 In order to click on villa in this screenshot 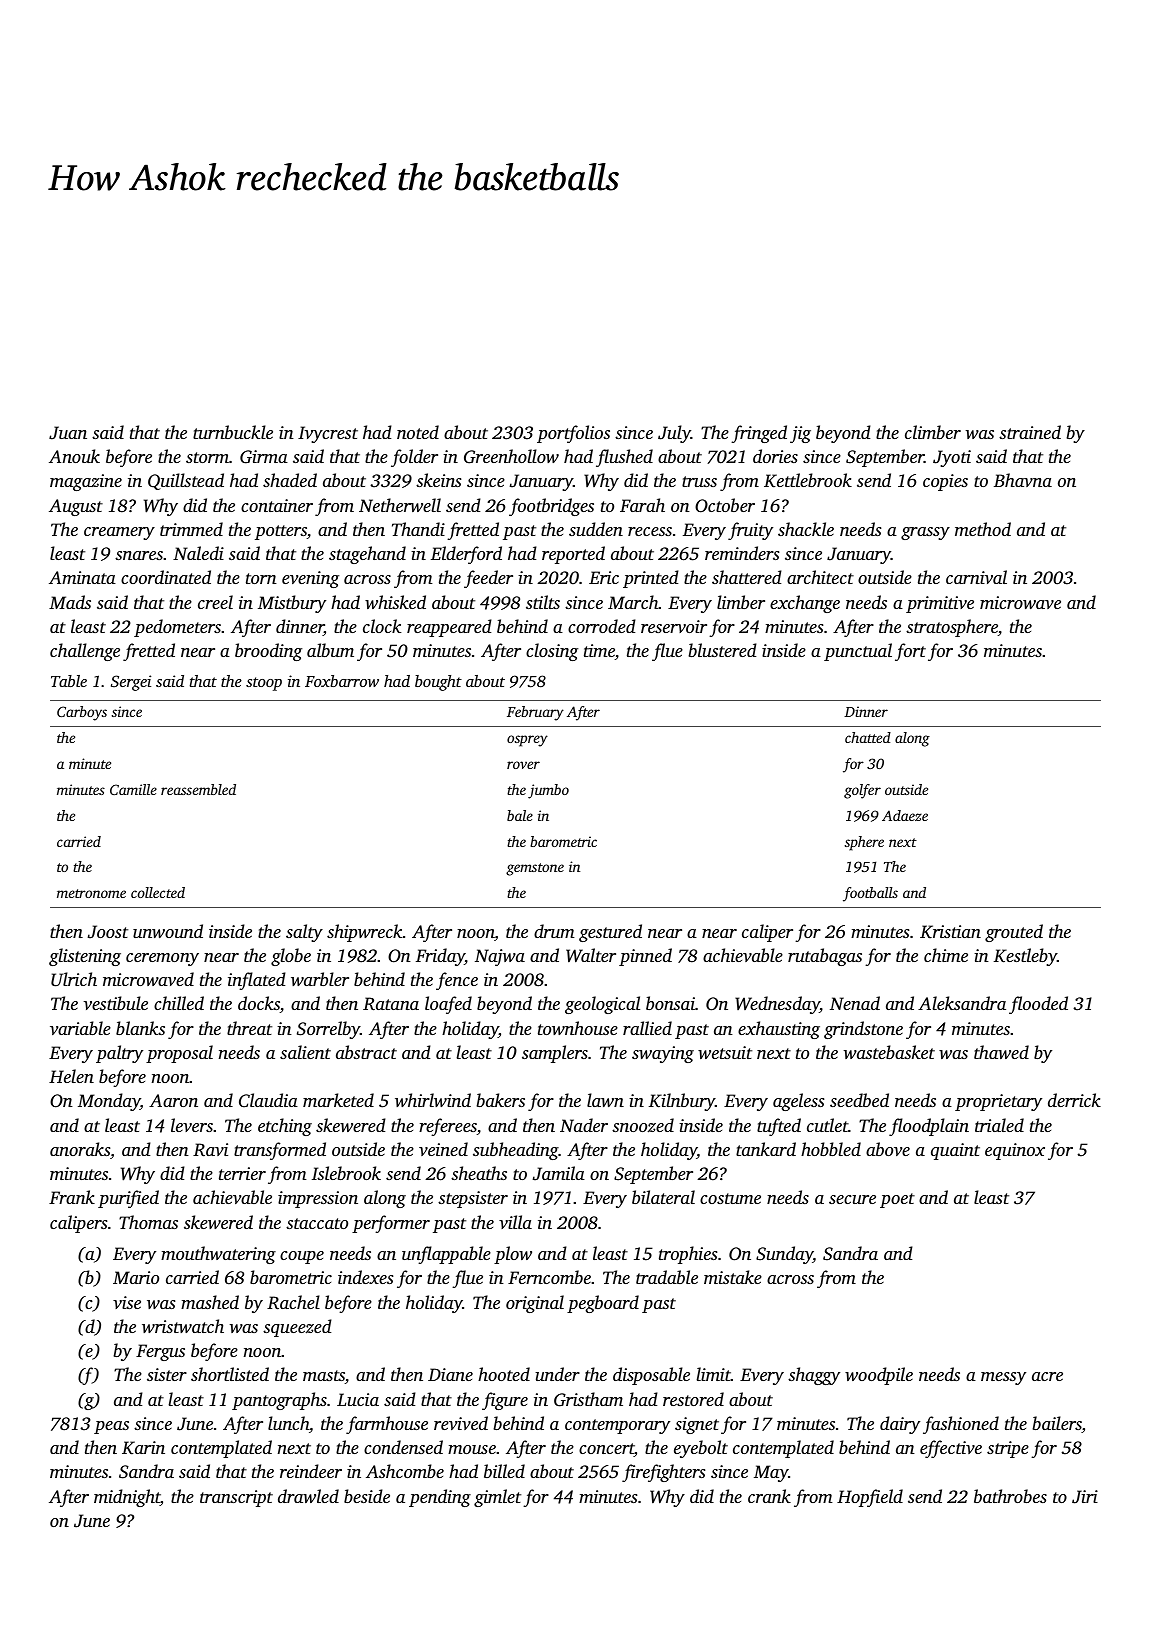, I will do `click(515, 1222)`.
